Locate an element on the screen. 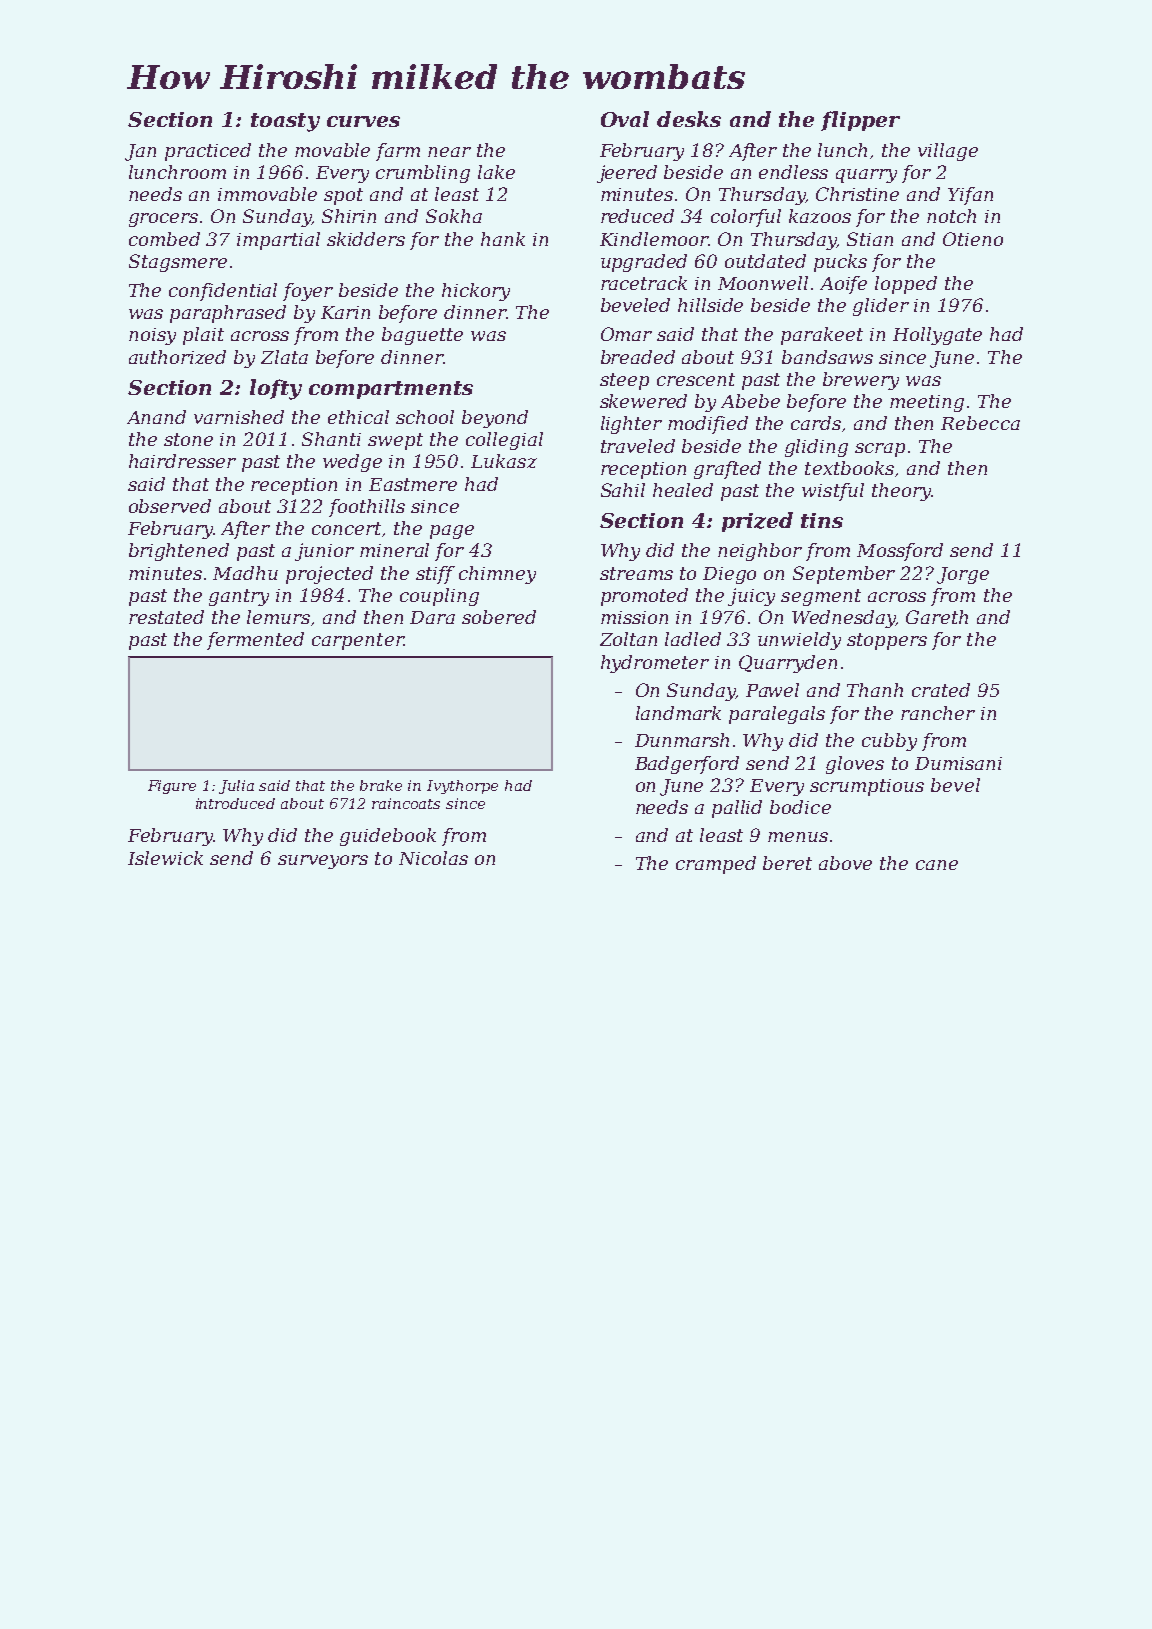 Image resolution: width=1152 pixels, height=1629 pixels. practiced is located at coordinates (208, 152).
